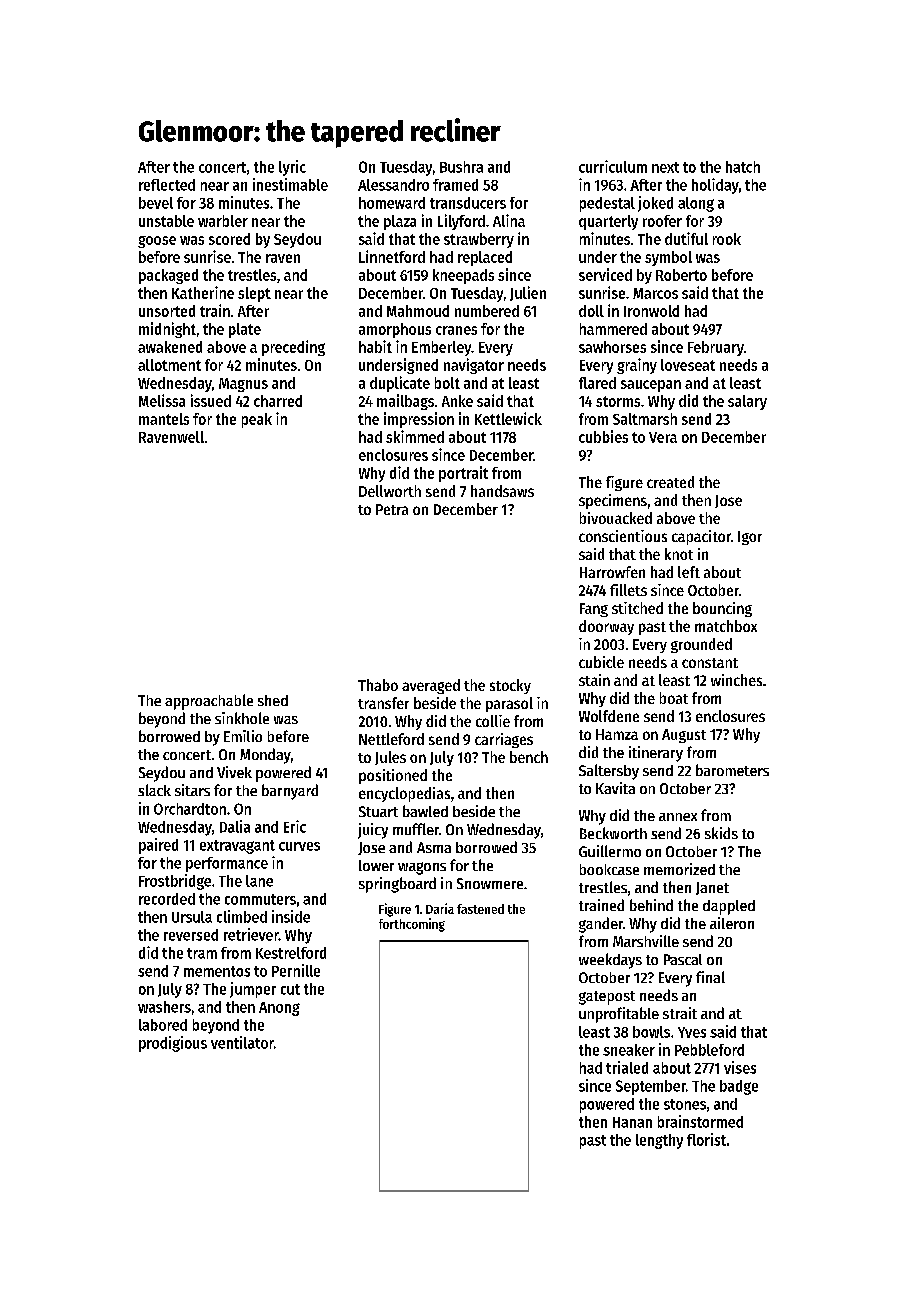 The image size is (908, 1316). What do you see at coordinates (487, 311) in the screenshot?
I see `numbered` at bounding box center [487, 311].
